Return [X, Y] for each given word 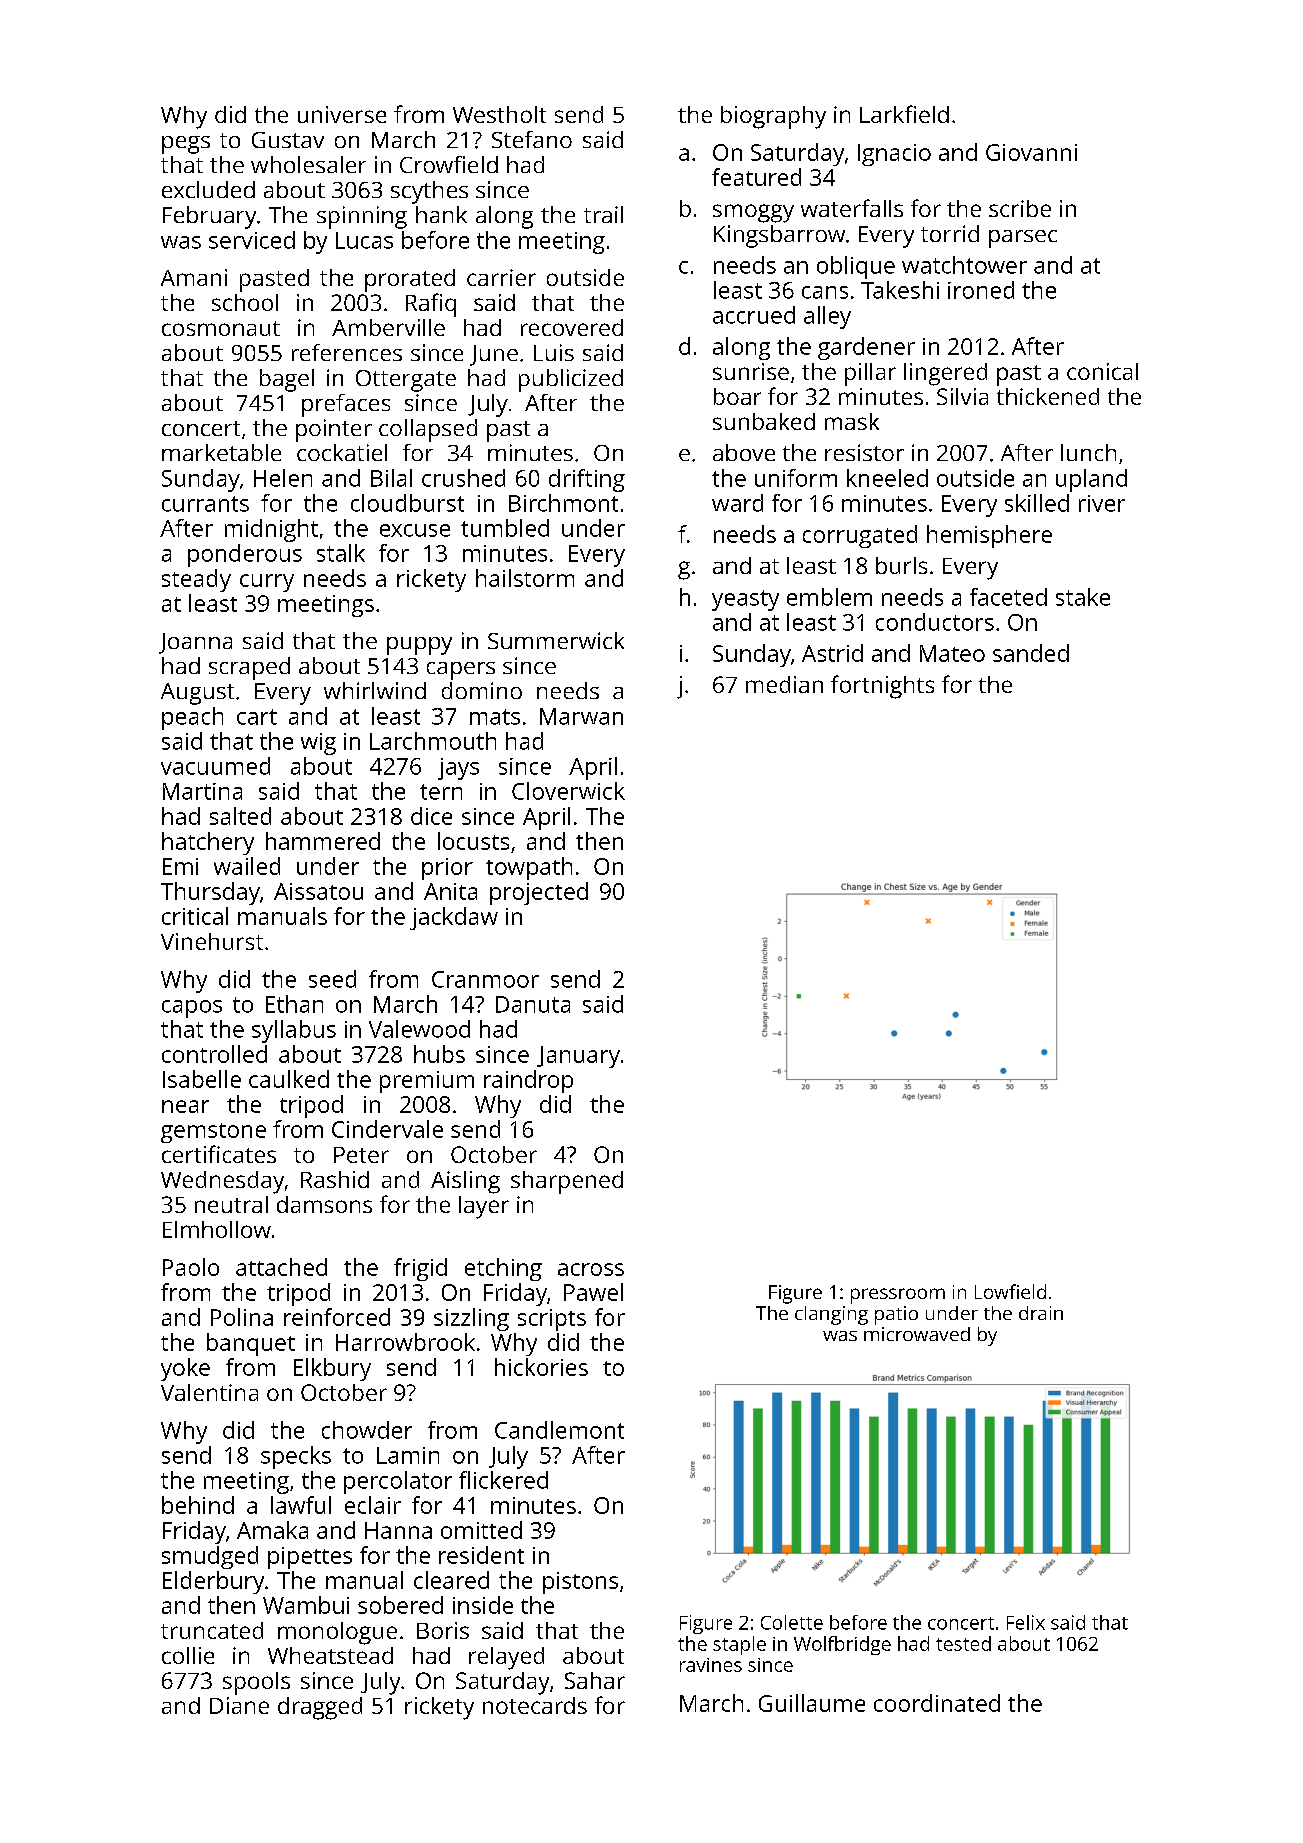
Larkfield [904, 114]
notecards [535, 1705]
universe [342, 114]
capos [192, 1009]
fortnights [882, 687]
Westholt [499, 114]
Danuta [533, 1004]
